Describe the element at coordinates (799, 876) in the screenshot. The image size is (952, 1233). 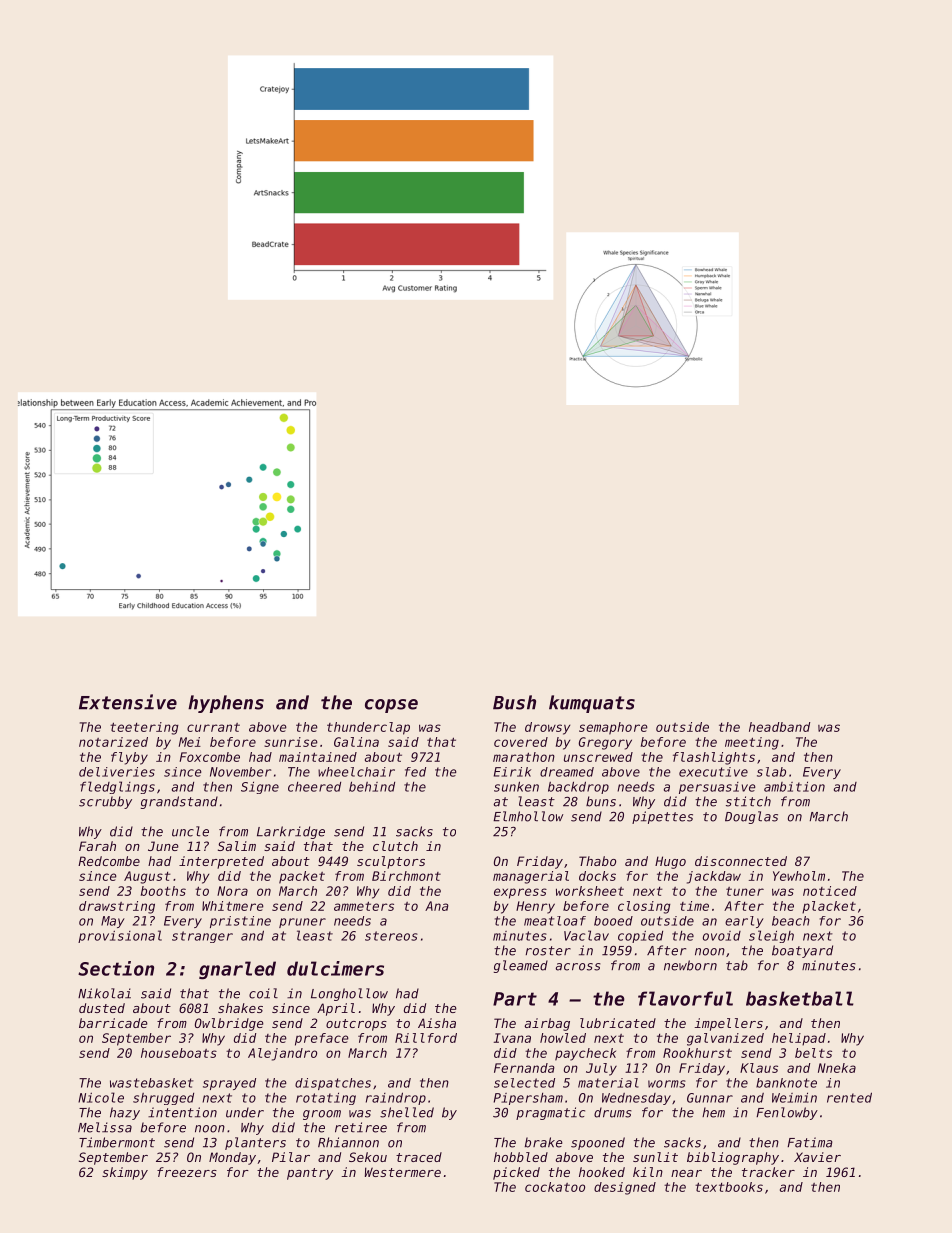
I see `Yewholm` at that location.
